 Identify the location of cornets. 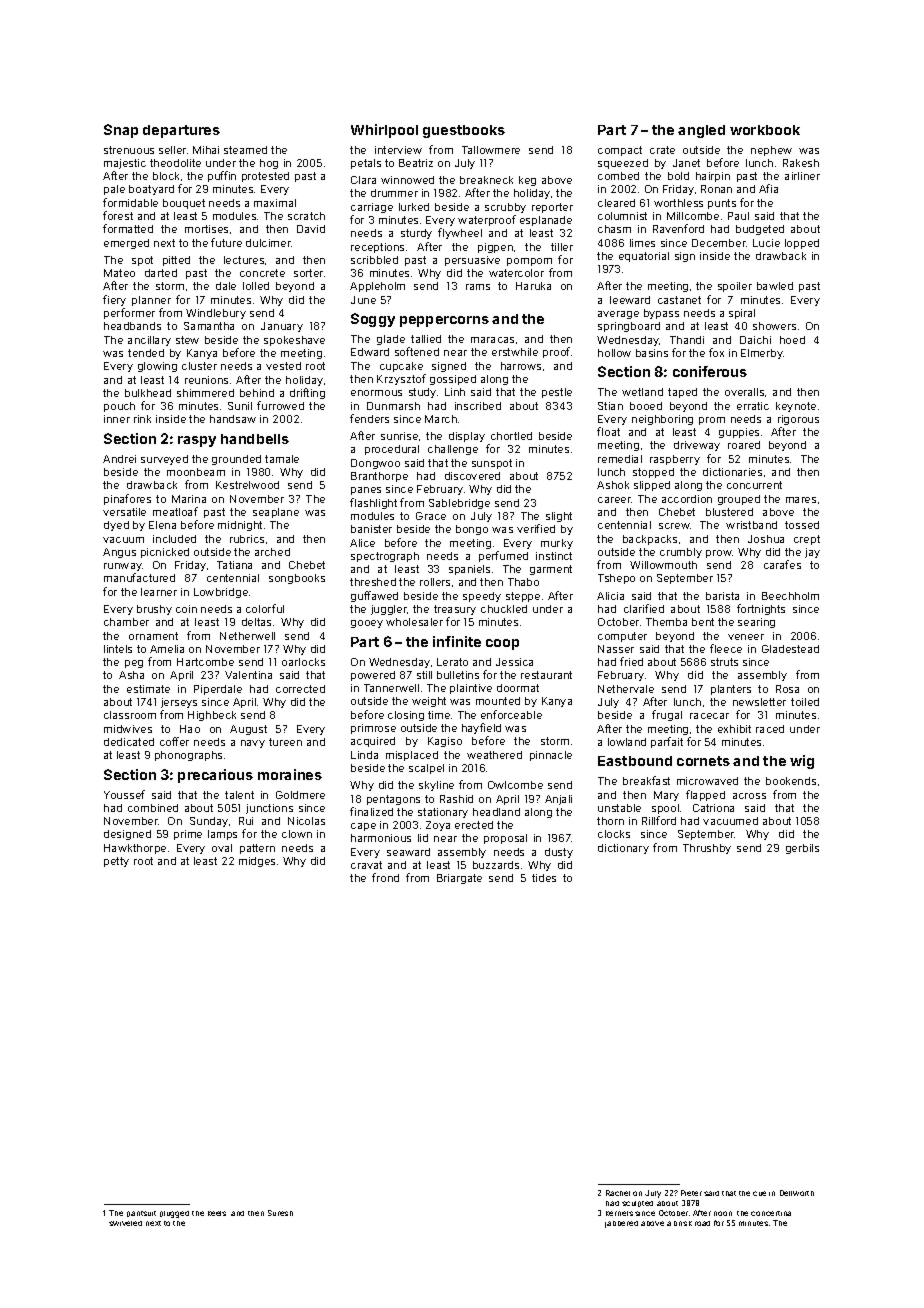
(703, 761).
